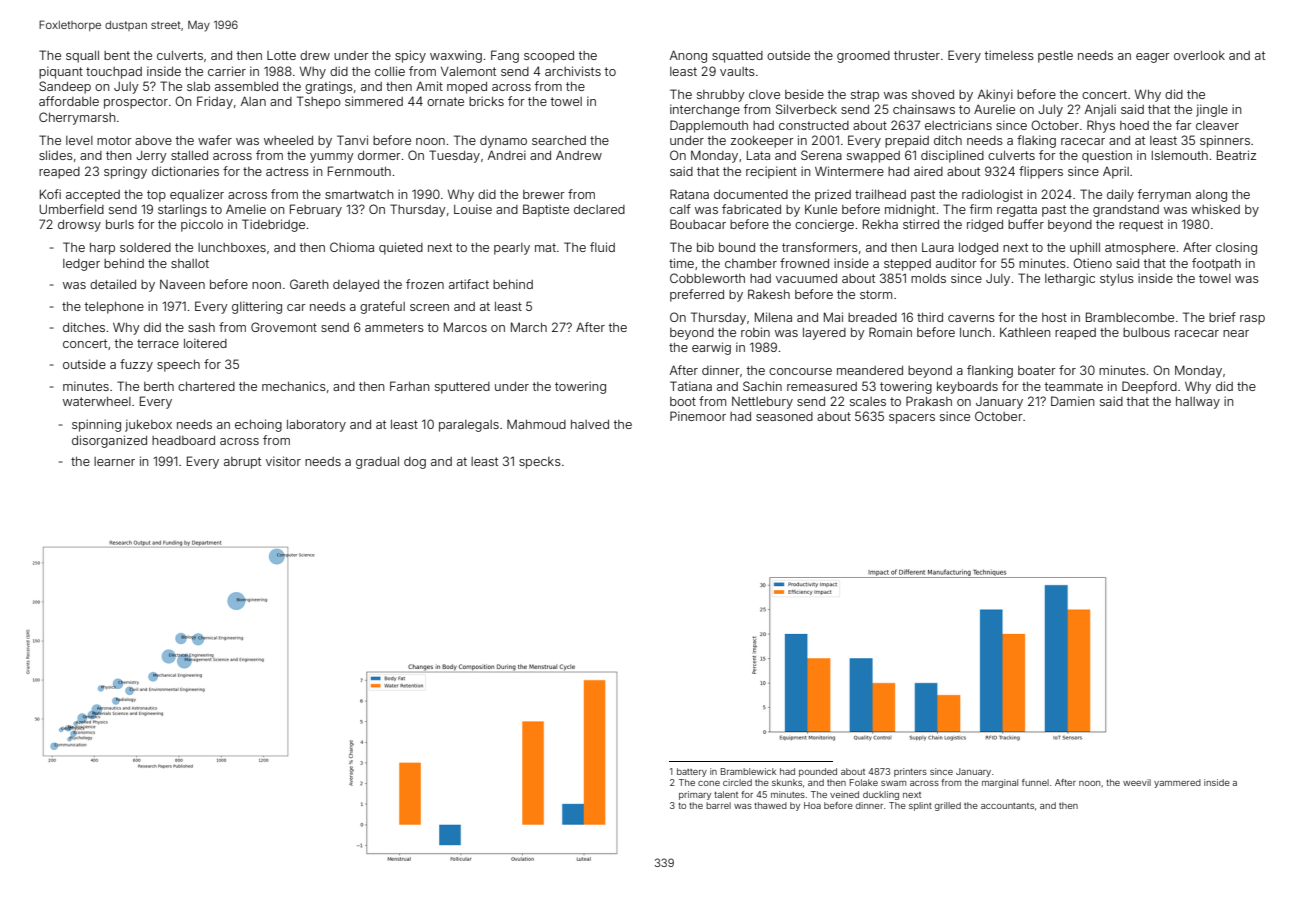 The height and width of the image is (924, 1308). What do you see at coordinates (540, 463) in the image?
I see `specks` at bounding box center [540, 463].
